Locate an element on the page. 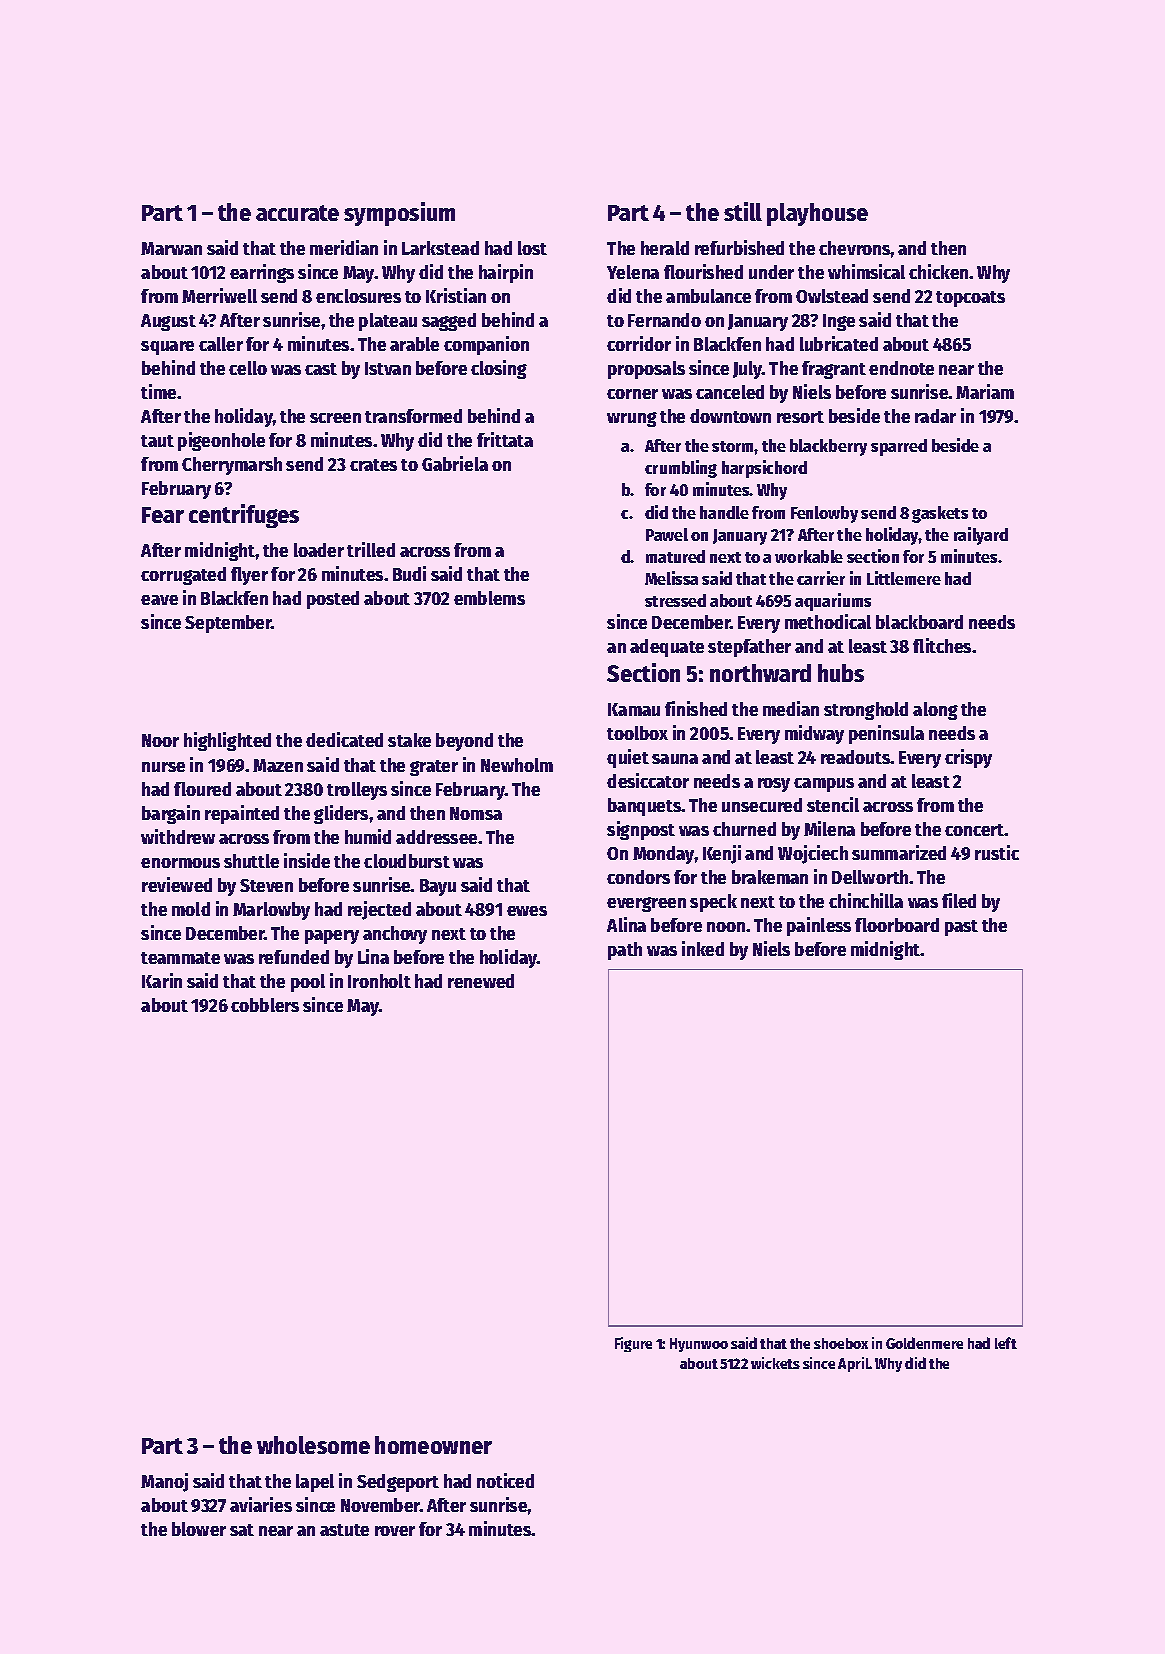  left is located at coordinates (1006, 1343).
